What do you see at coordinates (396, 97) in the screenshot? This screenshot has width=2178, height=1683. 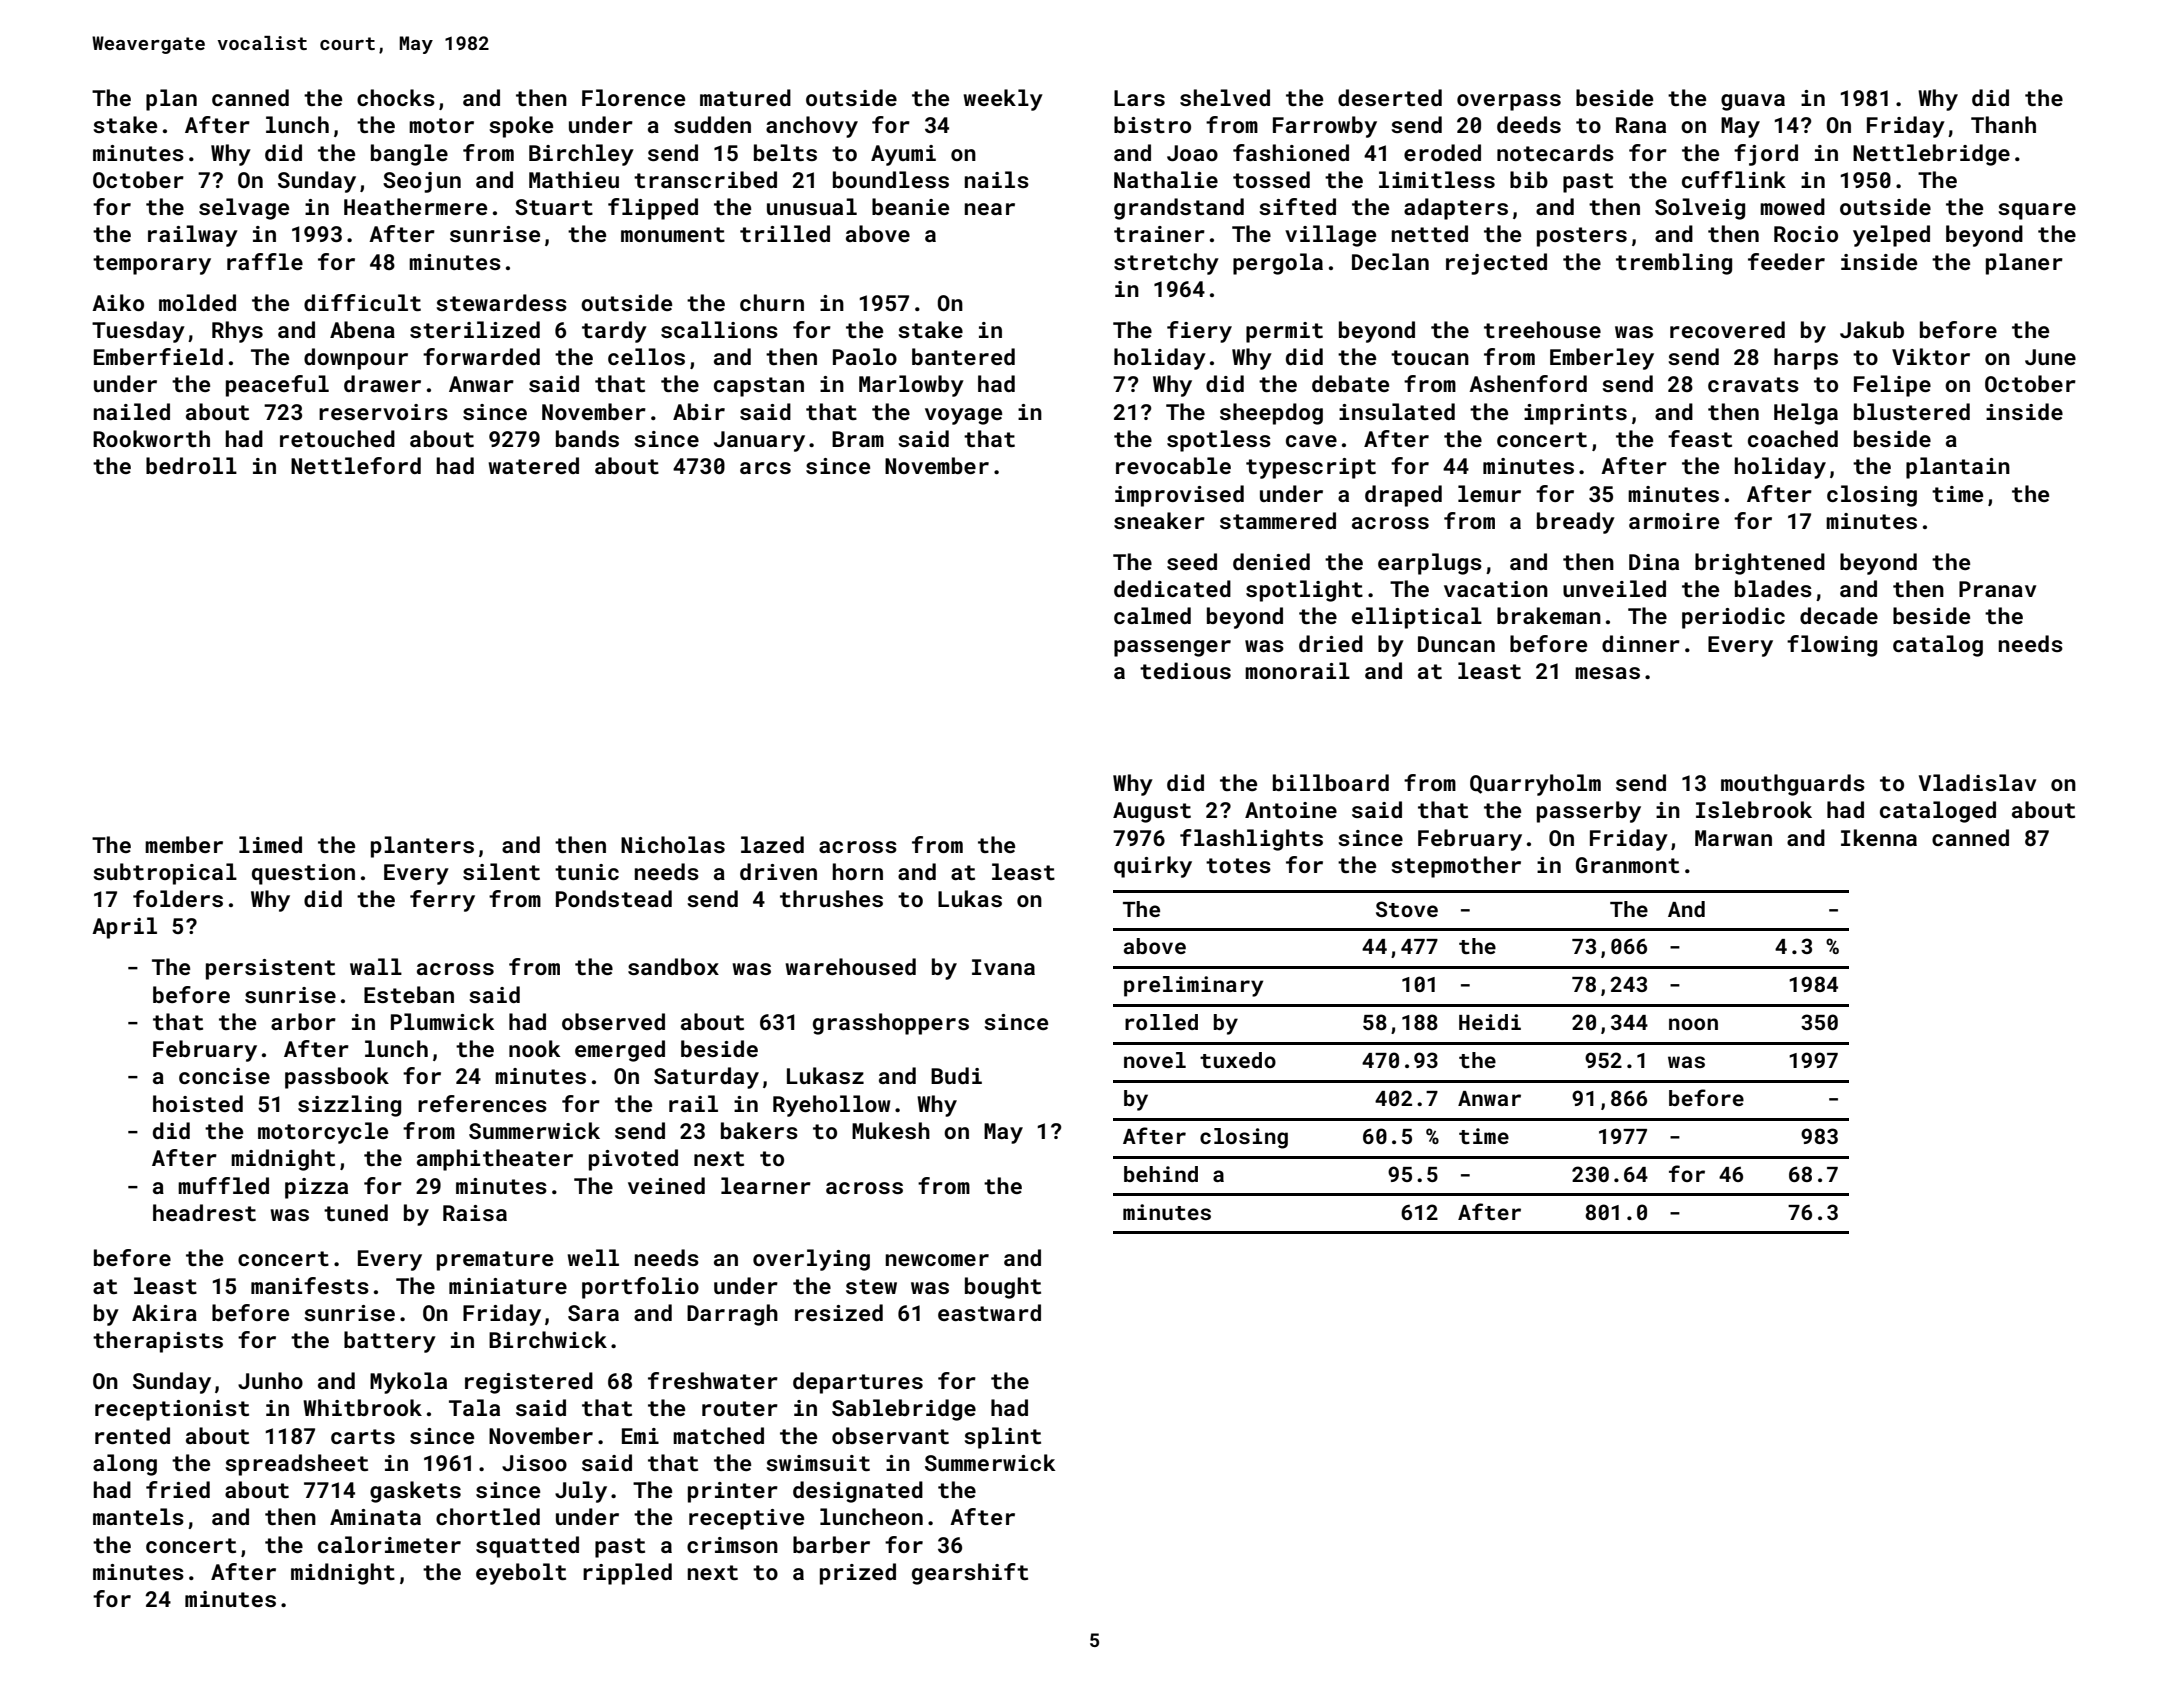 I see `chocks` at bounding box center [396, 97].
